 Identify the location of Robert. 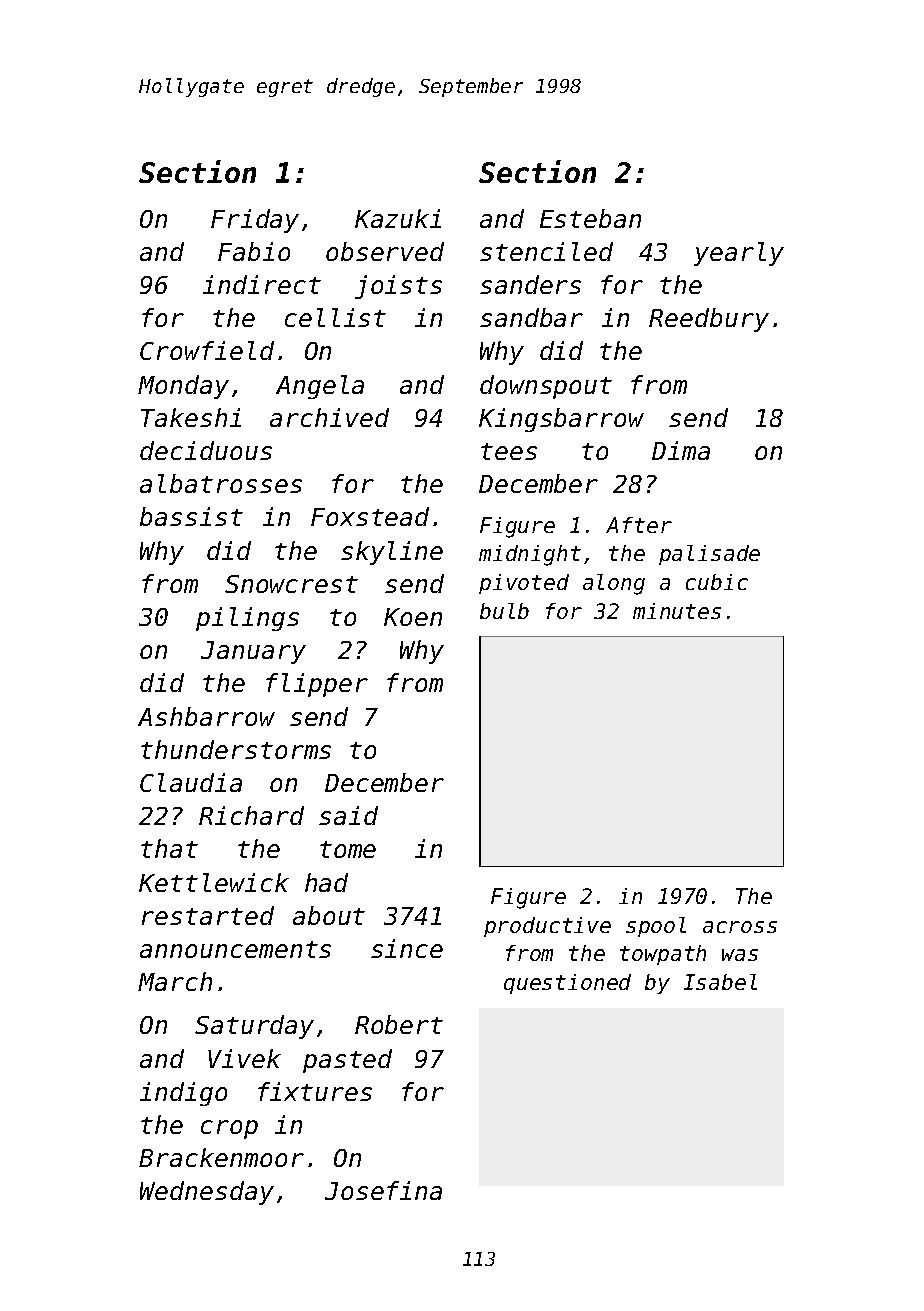
(399, 1024).
